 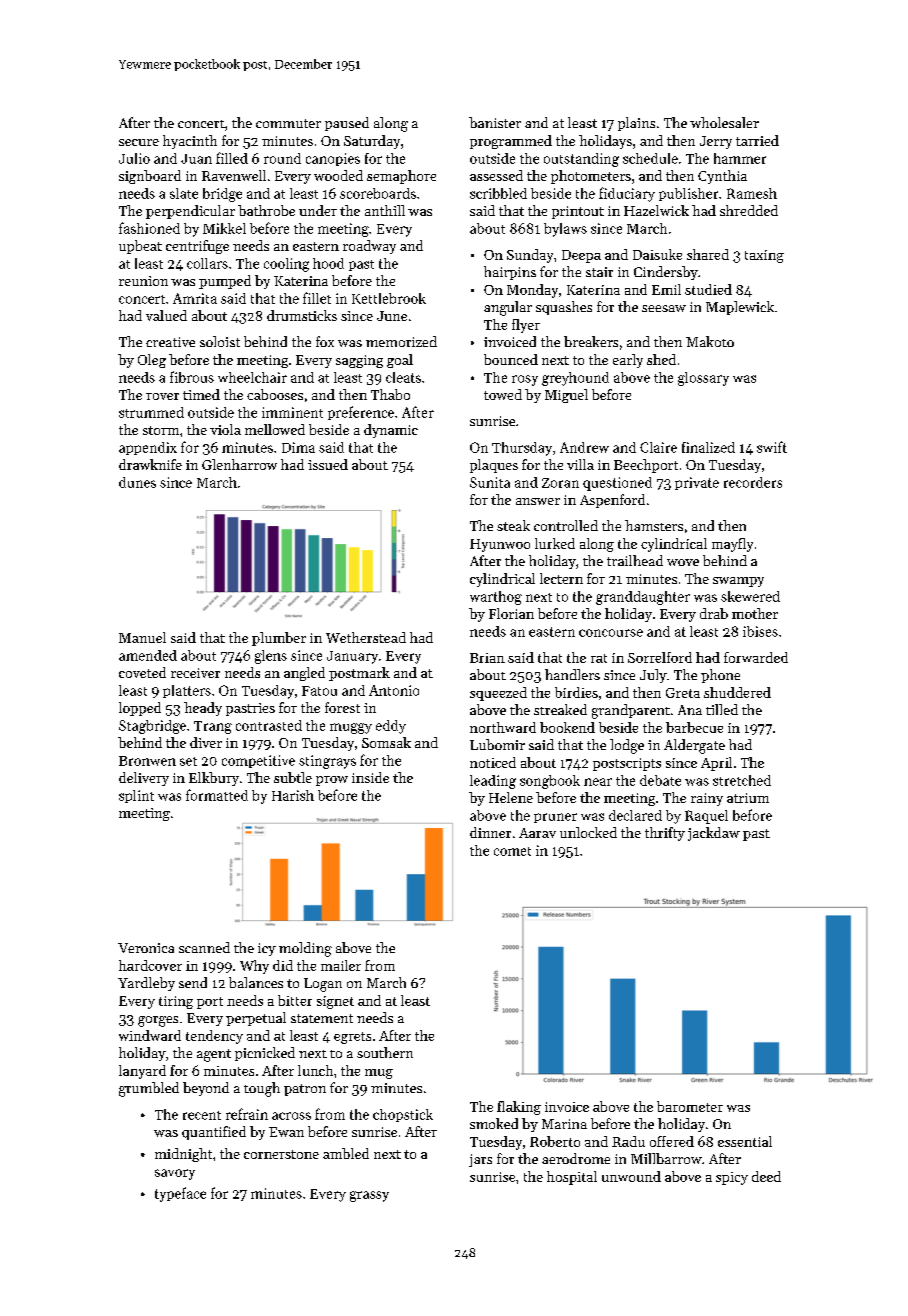 What do you see at coordinates (766, 1176) in the screenshot?
I see `deed` at bounding box center [766, 1176].
